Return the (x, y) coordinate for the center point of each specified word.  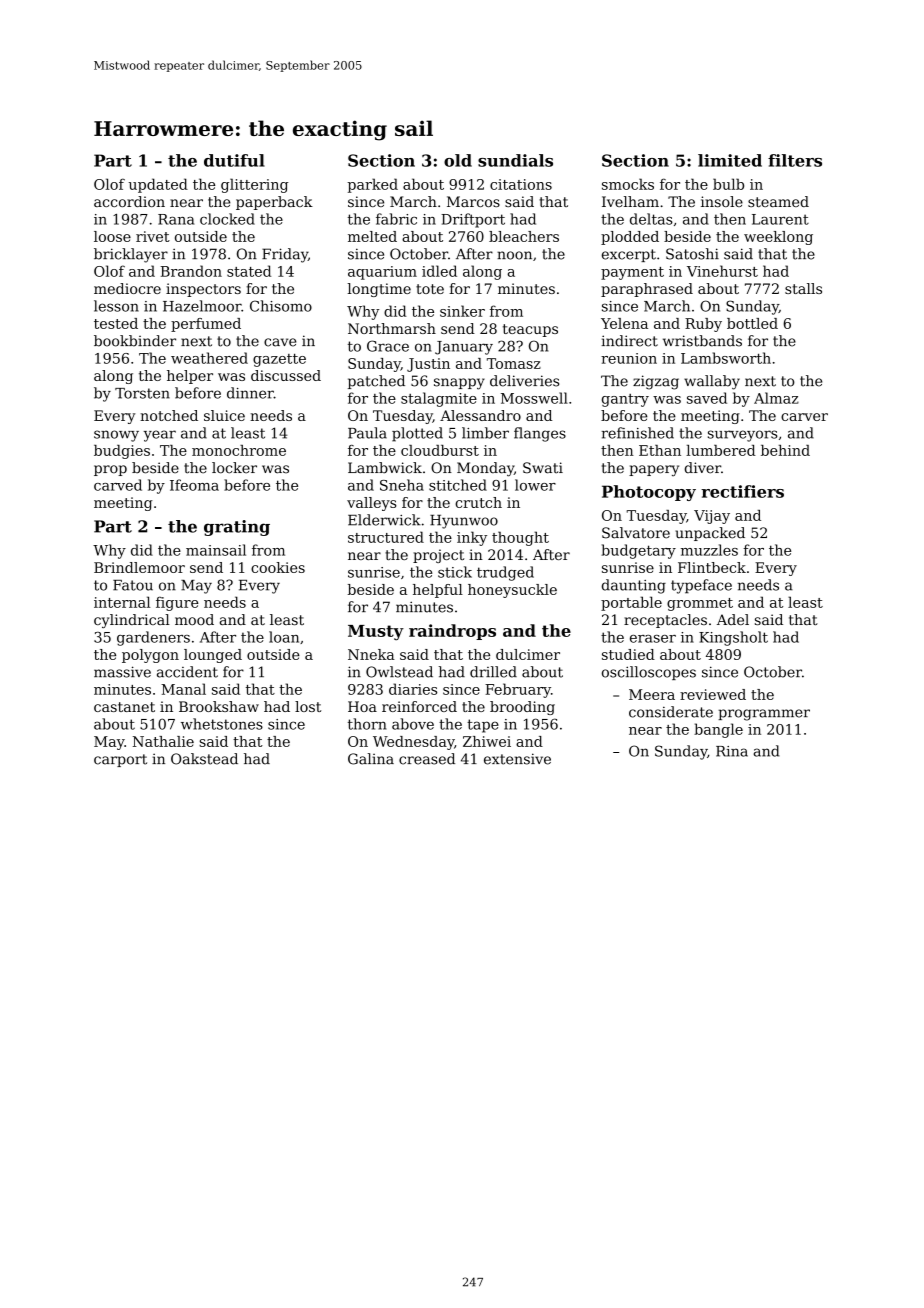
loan (284, 637)
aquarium (382, 273)
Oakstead (204, 759)
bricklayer (131, 255)
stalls (803, 288)
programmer (764, 715)
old (458, 160)
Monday (485, 469)
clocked (227, 219)
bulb (728, 184)
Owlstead (399, 672)
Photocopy (649, 493)
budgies (122, 452)
